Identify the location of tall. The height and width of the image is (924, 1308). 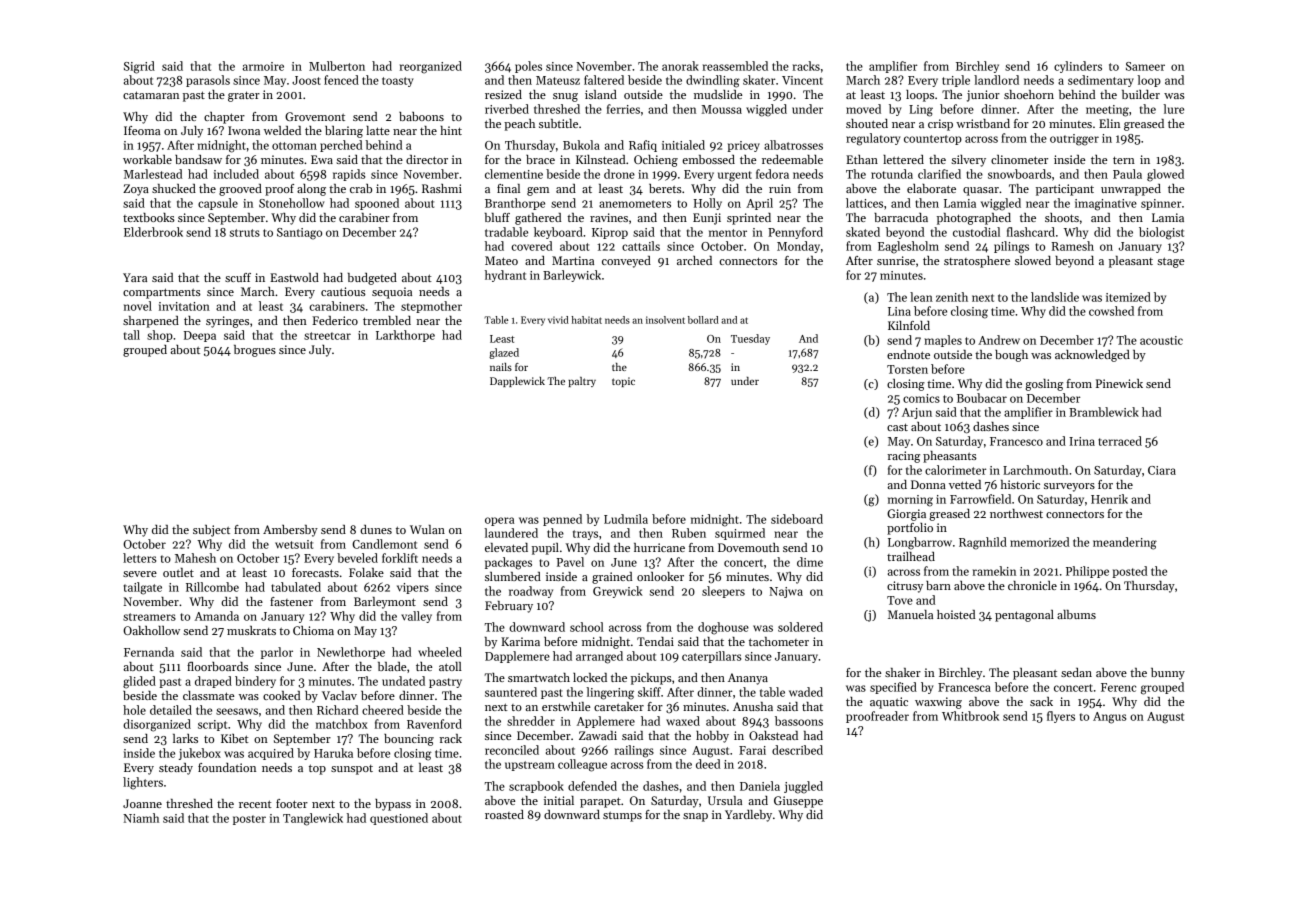
(132, 335).
